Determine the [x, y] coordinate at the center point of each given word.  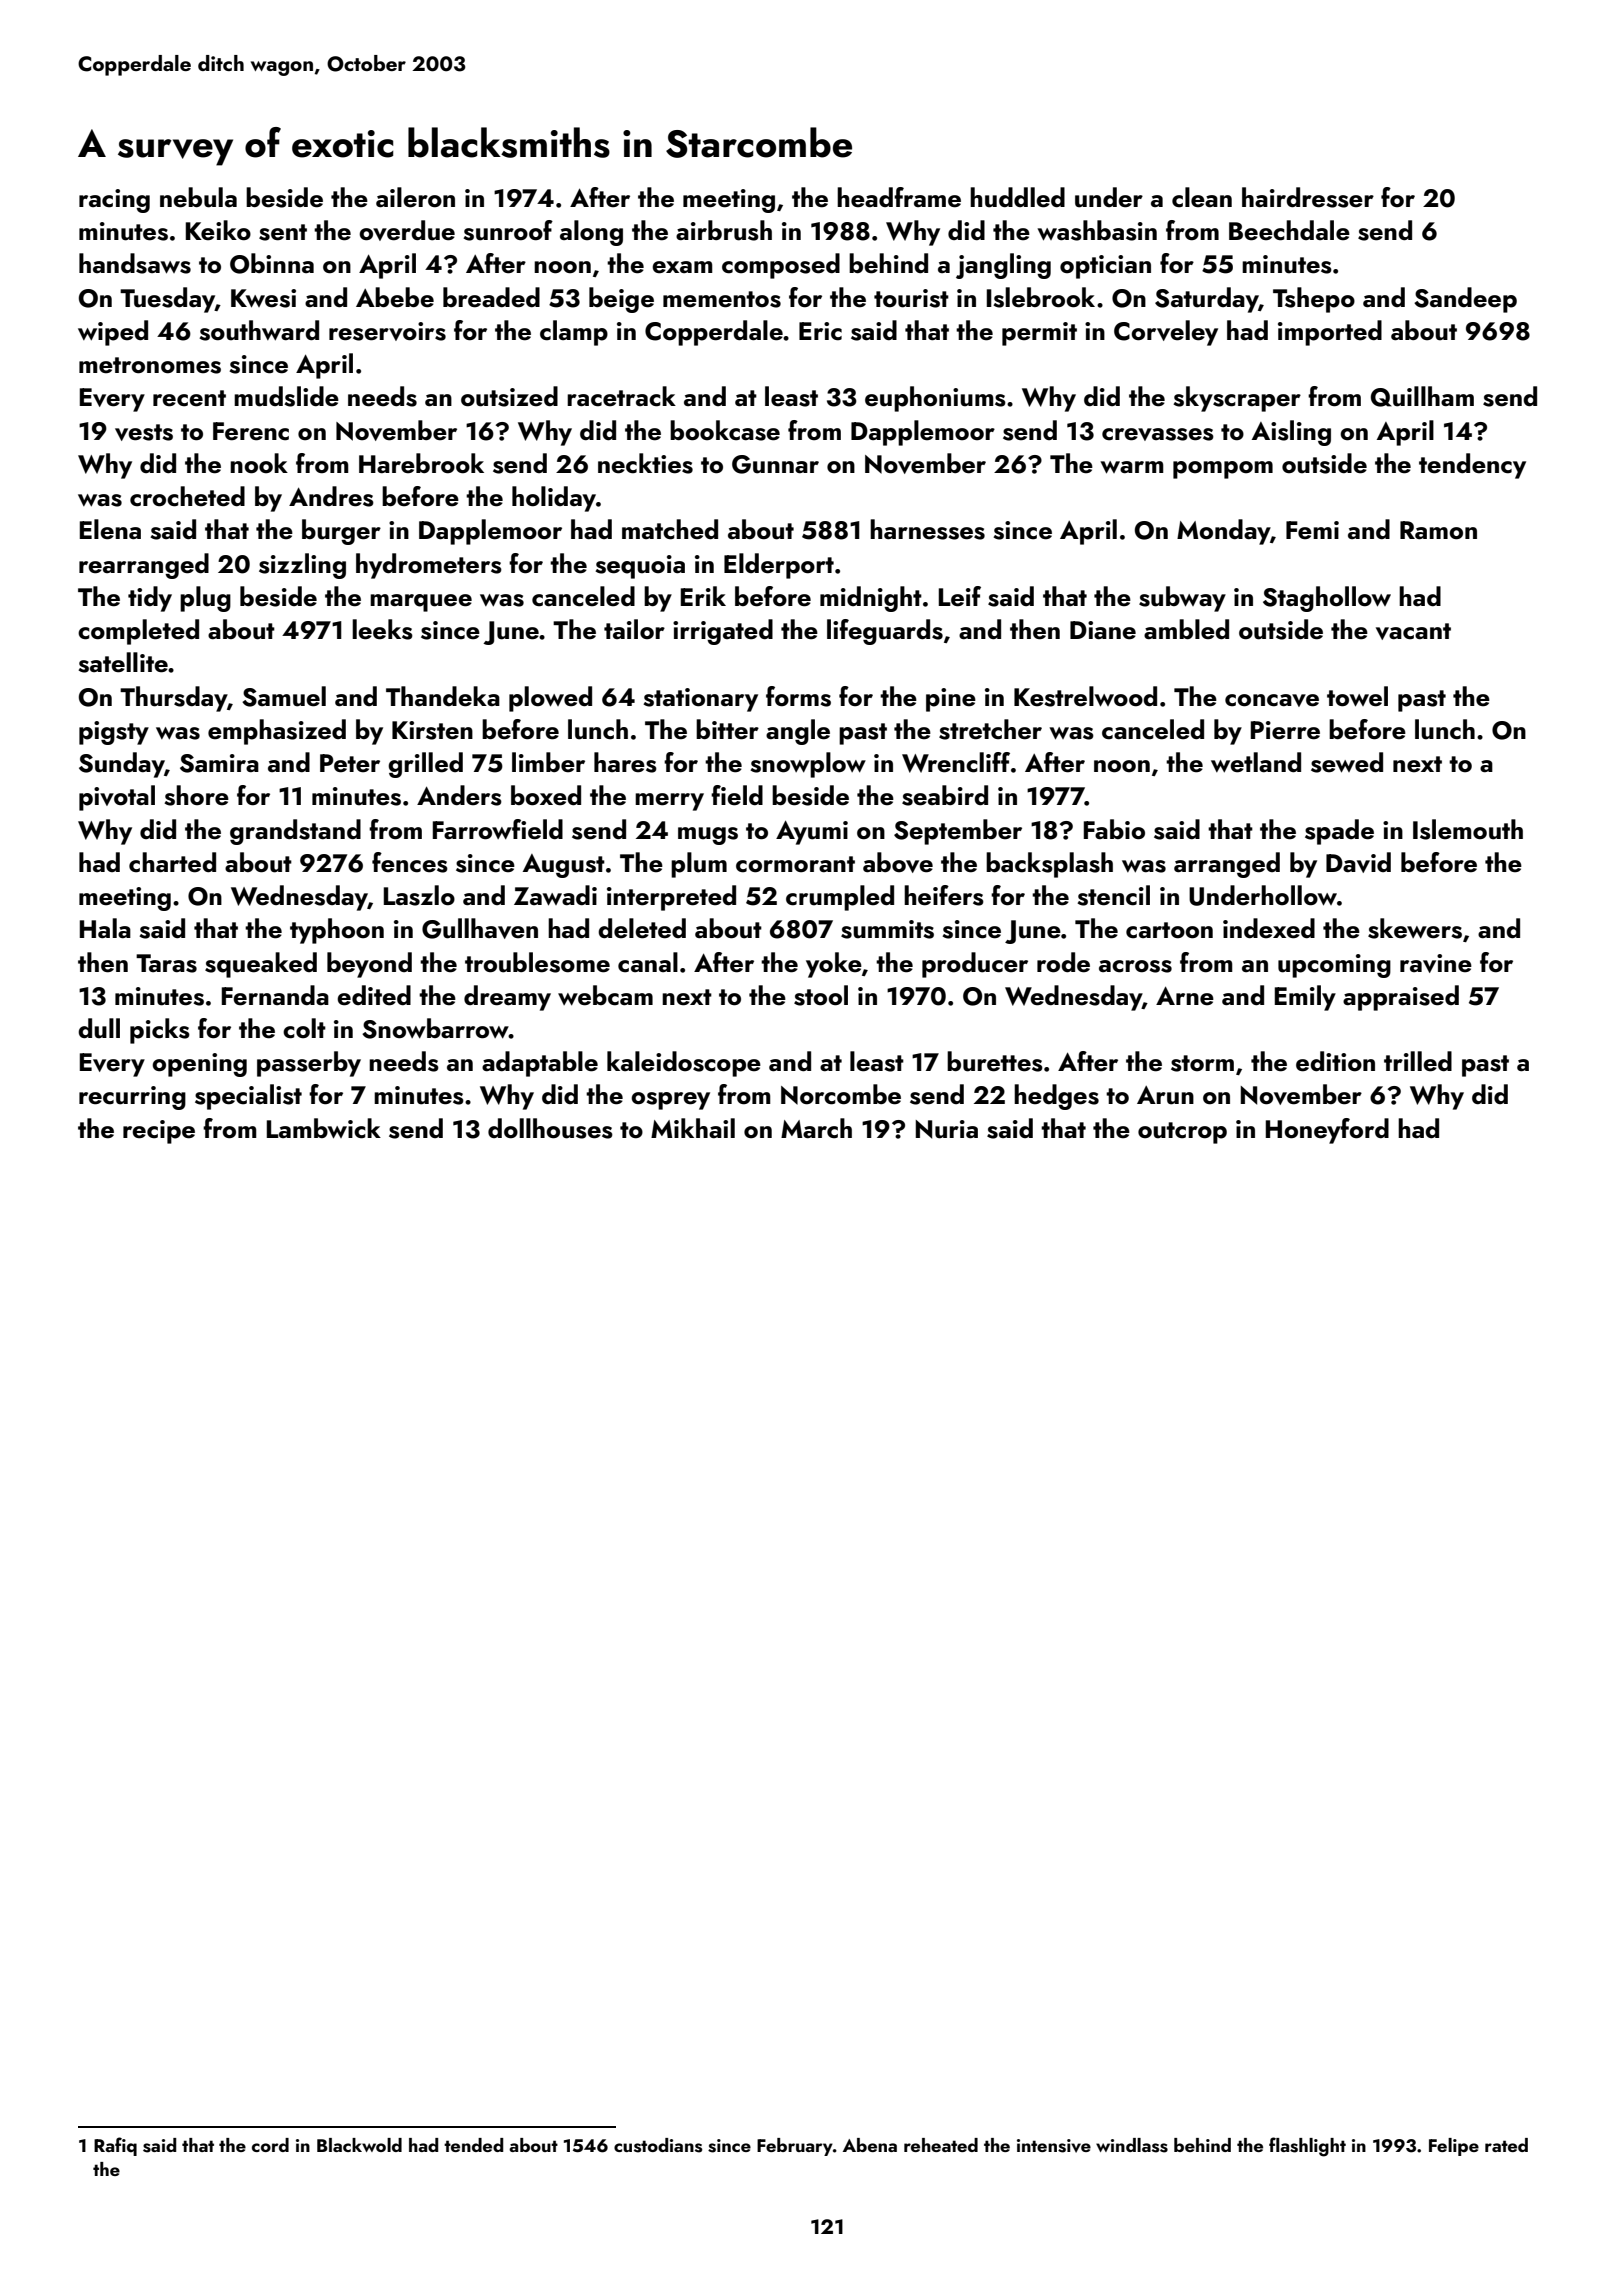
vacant [1413, 631]
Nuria [947, 1129]
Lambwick [324, 1128]
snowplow [808, 765]
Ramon [1438, 530]
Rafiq [115, 2146]
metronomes [150, 365]
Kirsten [432, 730]
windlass [1132, 2145]
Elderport [779, 566]
